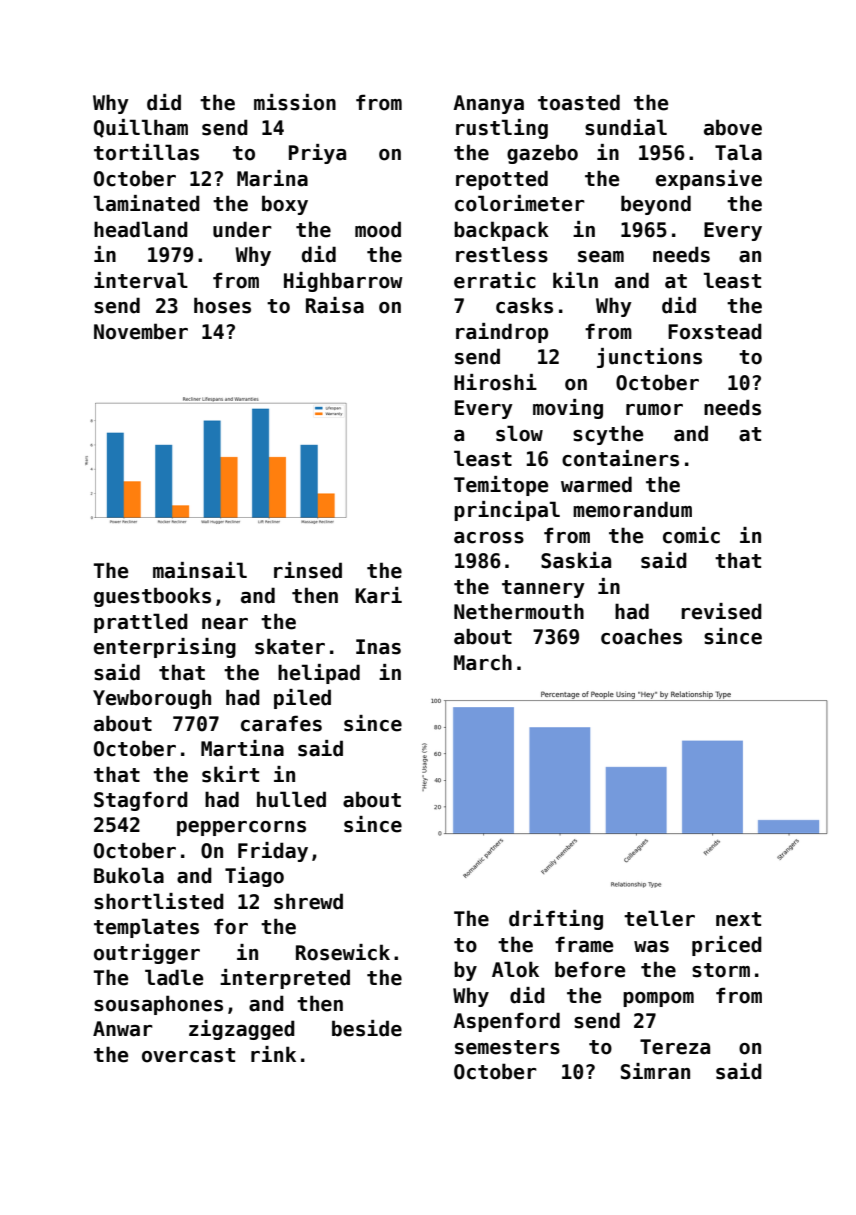 This screenshot has width=856, height=1215. Describe the element at coordinates (641, 636) in the screenshot. I see `coaches` at that location.
